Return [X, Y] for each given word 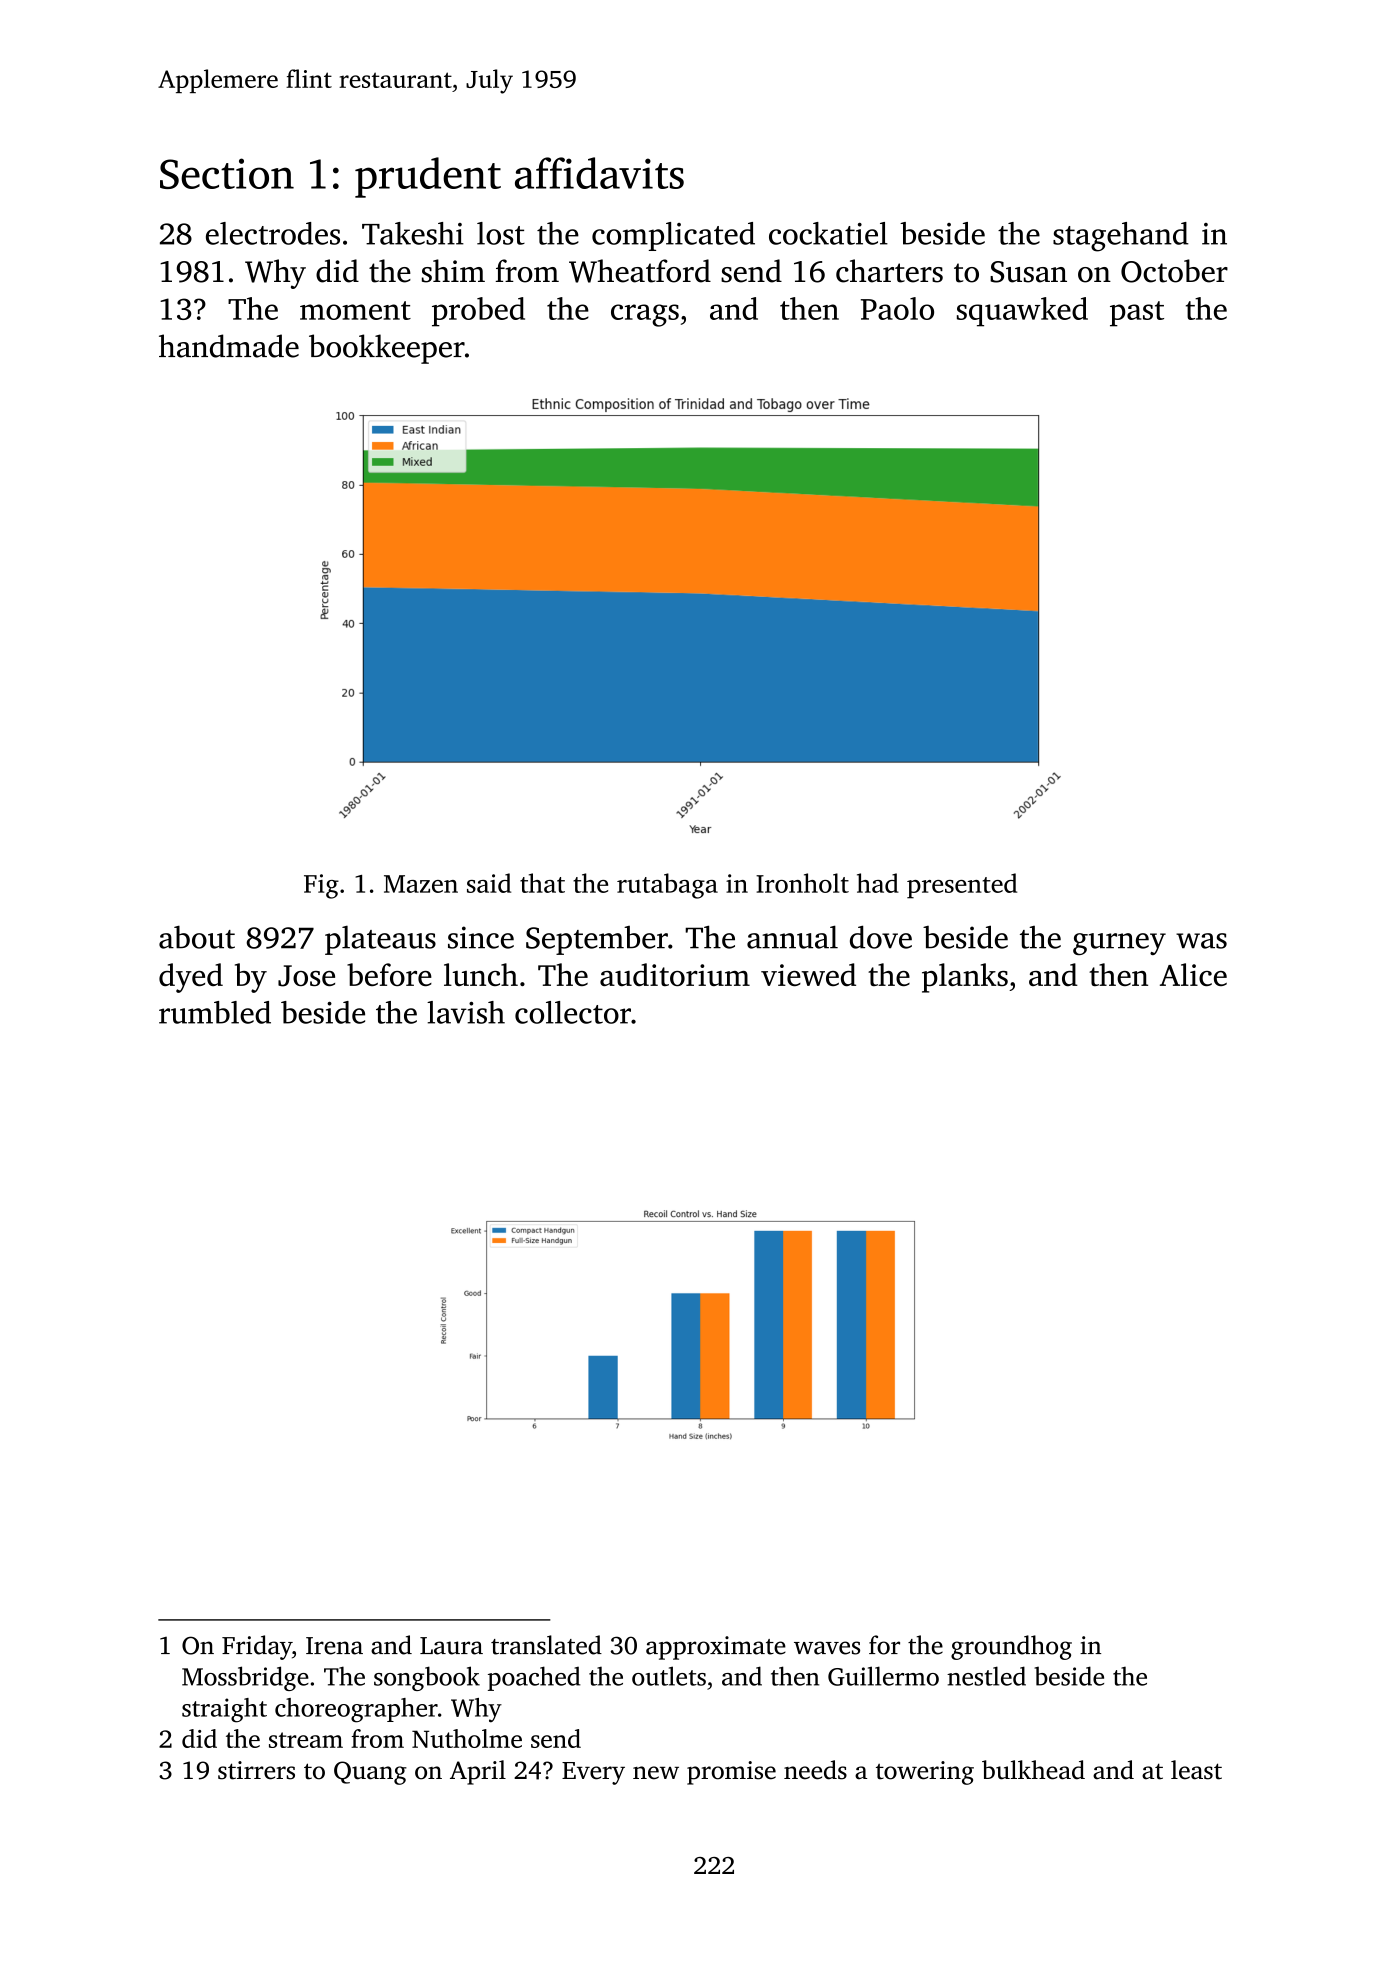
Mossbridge [245, 1678]
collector [573, 1012]
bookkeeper [387, 349]
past [1137, 314]
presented [962, 886]
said [489, 883]
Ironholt [802, 883]
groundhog [1011, 1647]
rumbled [215, 1012]
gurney [1119, 944]
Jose [306, 976]
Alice [1193, 974]
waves [827, 1648]
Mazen [421, 884]
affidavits [599, 173]
